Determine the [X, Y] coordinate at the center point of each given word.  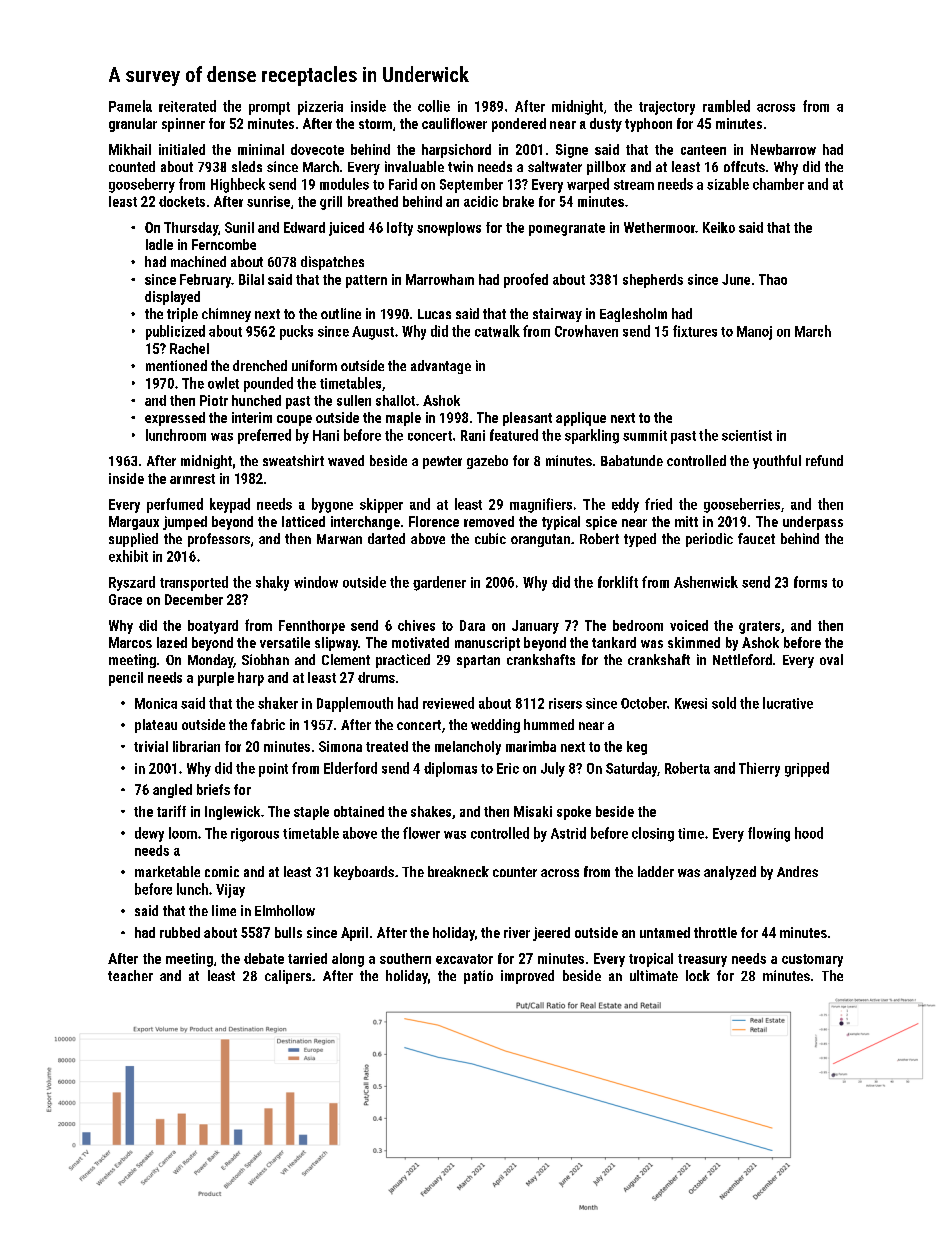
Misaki [533, 811]
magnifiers [541, 505]
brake [518, 201]
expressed [175, 419]
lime [224, 910]
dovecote [317, 149]
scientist [747, 435]
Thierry [759, 769]
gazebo [487, 462]
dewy [149, 834]
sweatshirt [293, 460]
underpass [813, 523]
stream [634, 185]
